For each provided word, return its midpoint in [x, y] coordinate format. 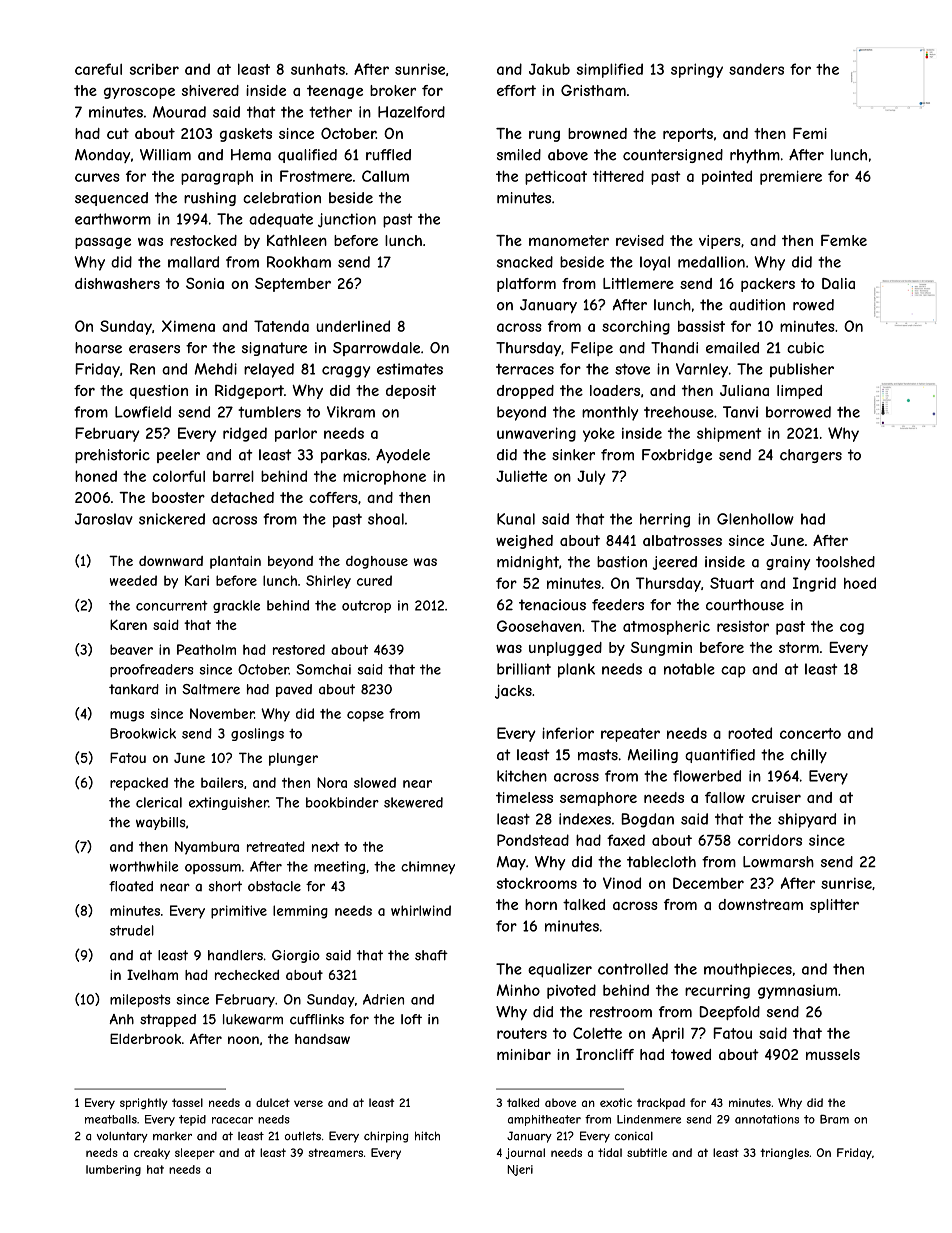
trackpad [661, 1103]
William [165, 155]
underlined [353, 326]
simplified [610, 70]
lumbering [113, 1170]
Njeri [520, 1170]
